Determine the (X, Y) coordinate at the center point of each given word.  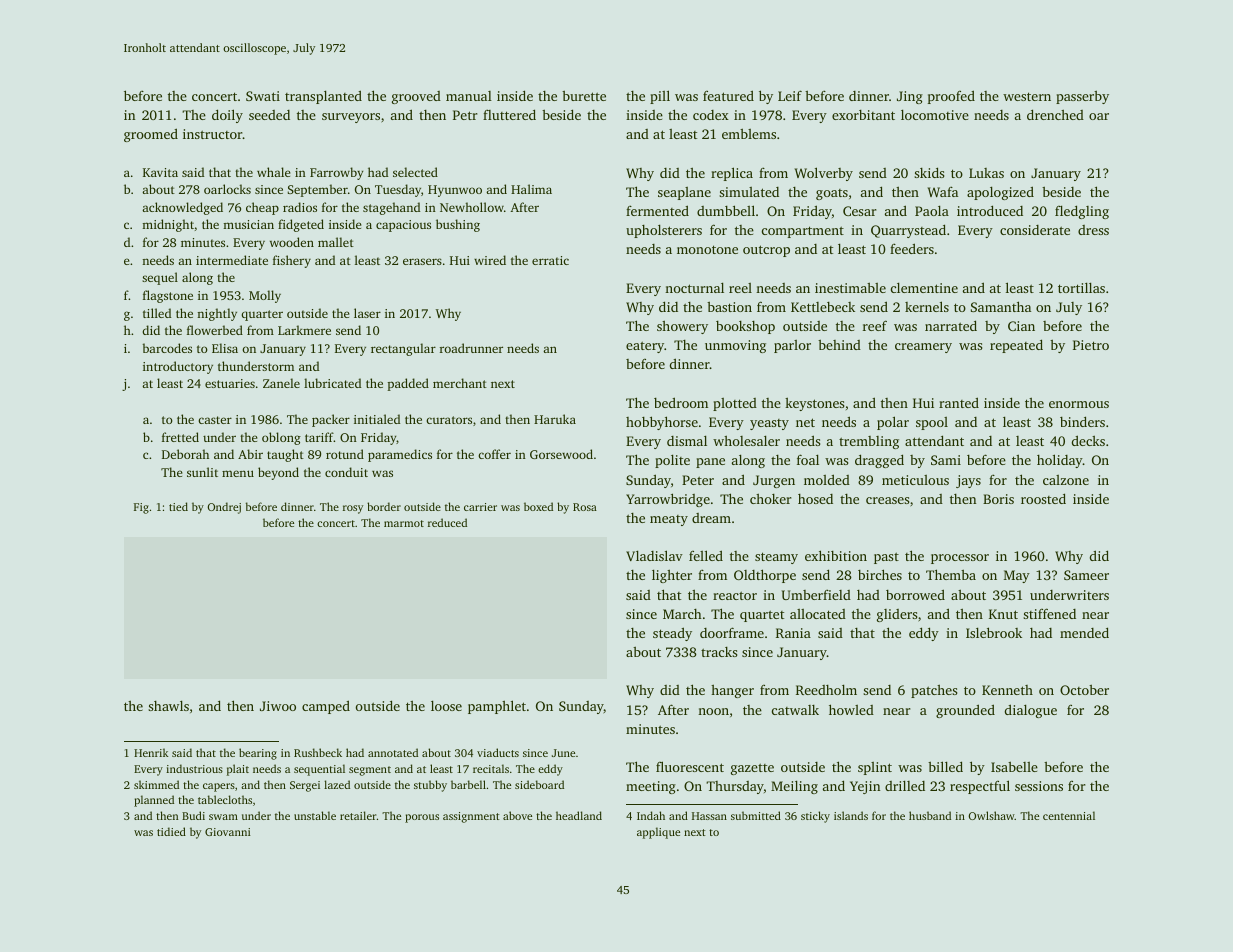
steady (672, 634)
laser (367, 313)
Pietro (1091, 345)
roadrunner (471, 348)
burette (584, 96)
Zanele (281, 383)
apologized (1000, 193)
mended (1084, 632)
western (1027, 96)
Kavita (160, 172)
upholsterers (664, 231)
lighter (672, 576)
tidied (171, 831)
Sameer (1086, 575)
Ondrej (224, 508)
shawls (168, 705)
